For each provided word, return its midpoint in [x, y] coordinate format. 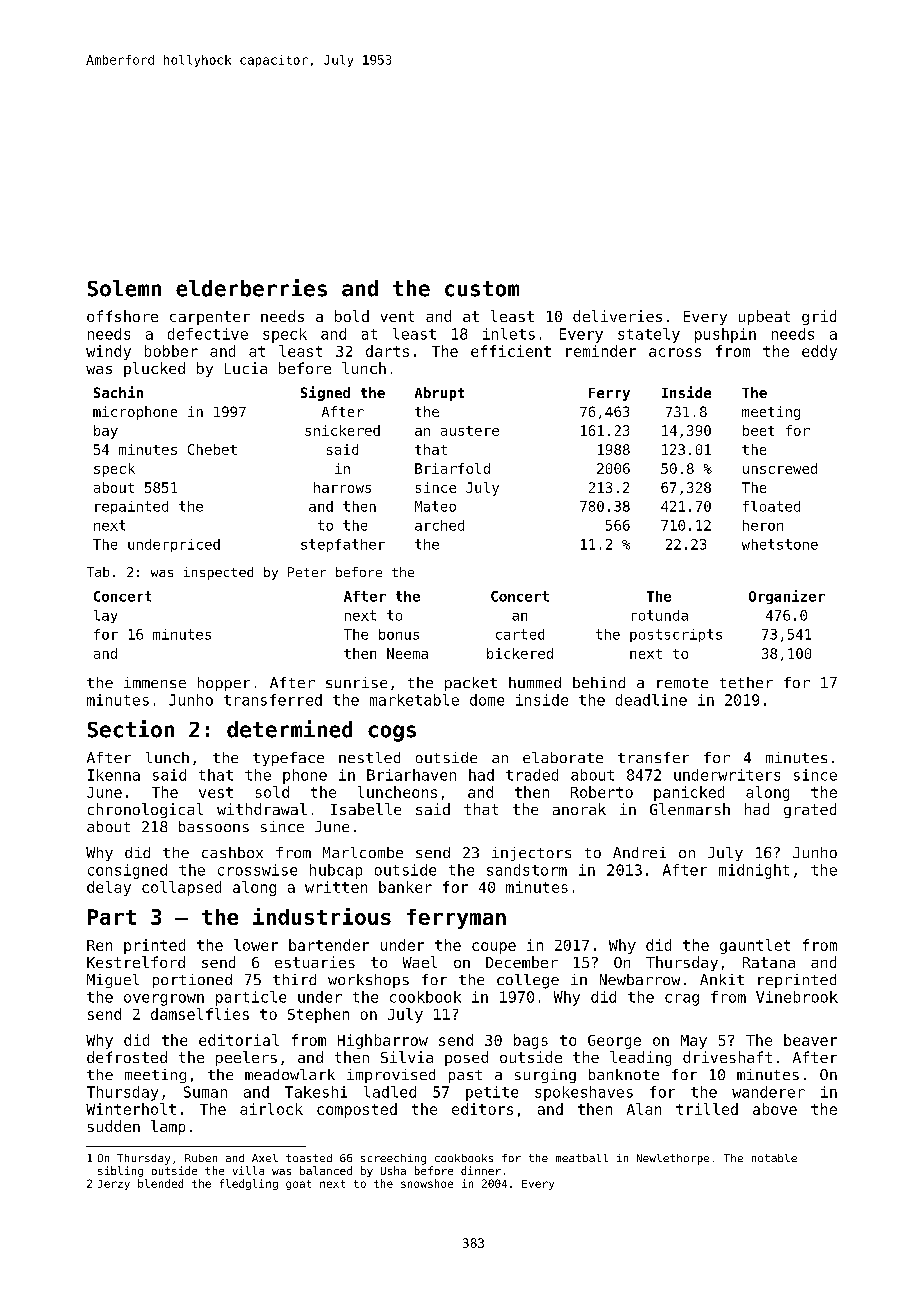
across [675, 352]
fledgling [249, 1184]
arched [439, 525]
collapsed [181, 888]
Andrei [639, 852]
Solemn [124, 288]
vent [397, 316]
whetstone [780, 544]
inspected [218, 573]
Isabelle [366, 809]
